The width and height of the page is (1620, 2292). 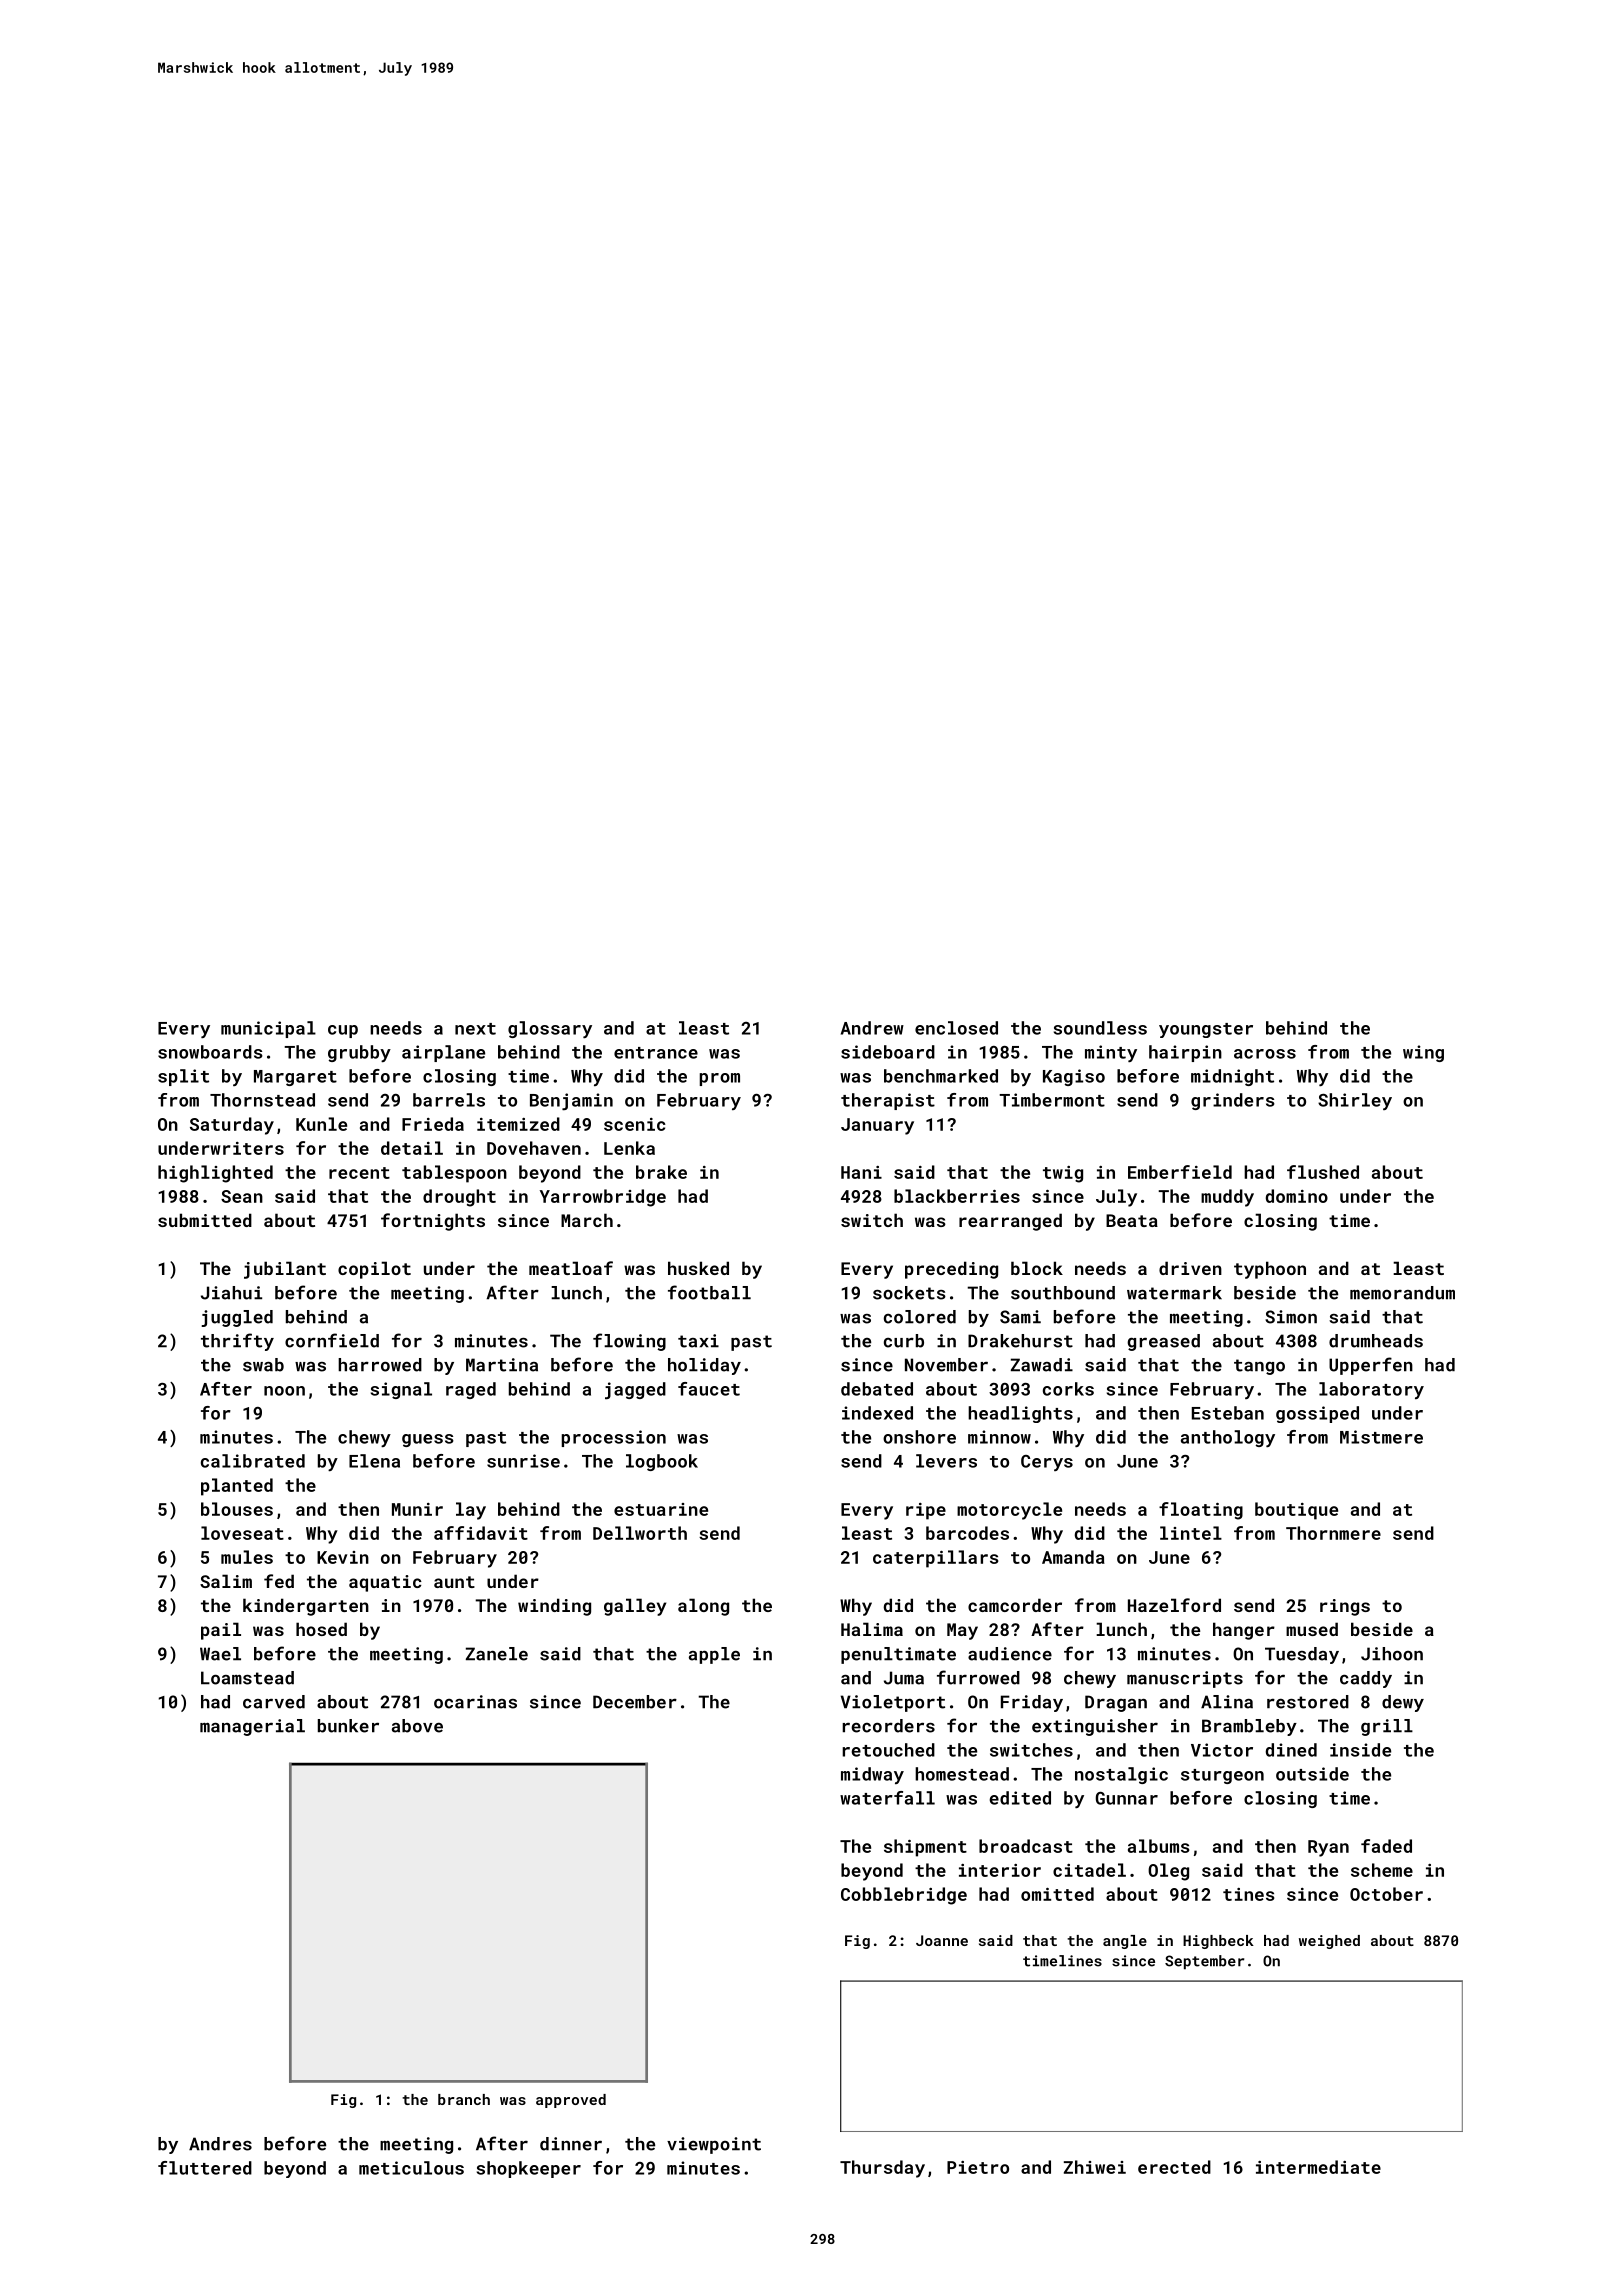 I want to click on Kunle, so click(x=321, y=1124).
